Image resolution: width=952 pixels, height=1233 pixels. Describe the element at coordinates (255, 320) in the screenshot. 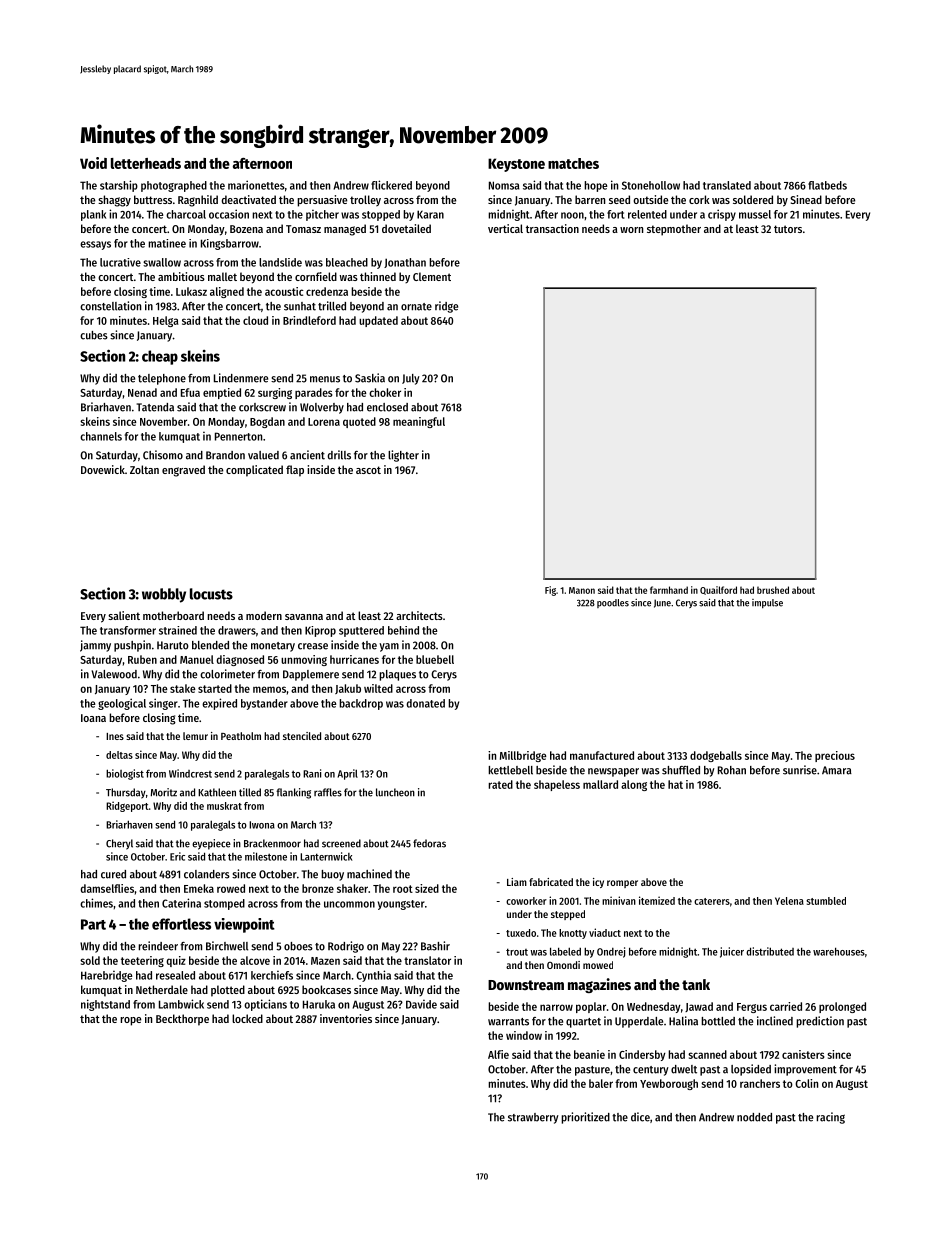

I see `cloud` at that location.
